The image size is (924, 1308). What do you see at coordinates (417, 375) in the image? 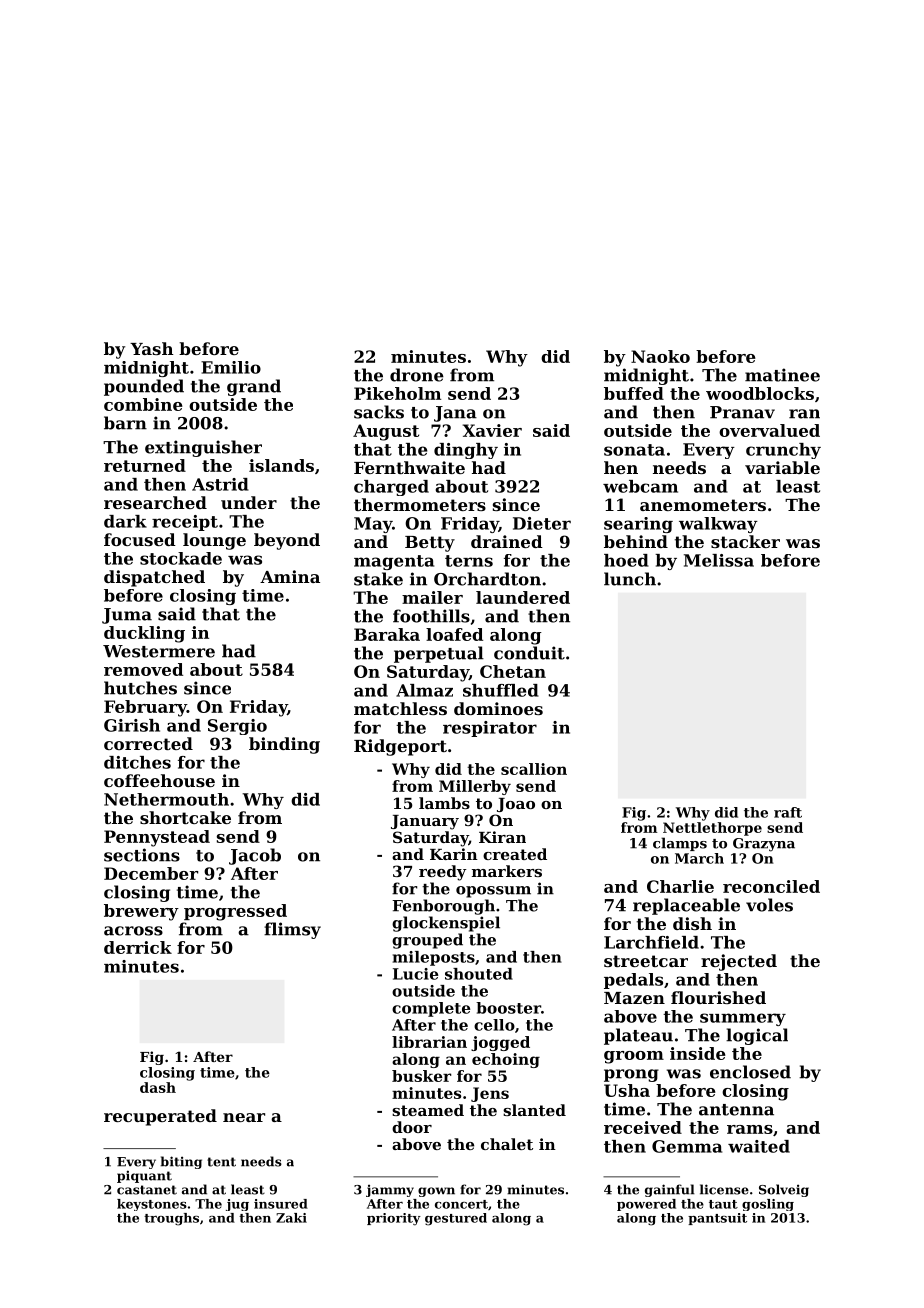
I see `drone` at bounding box center [417, 375].
